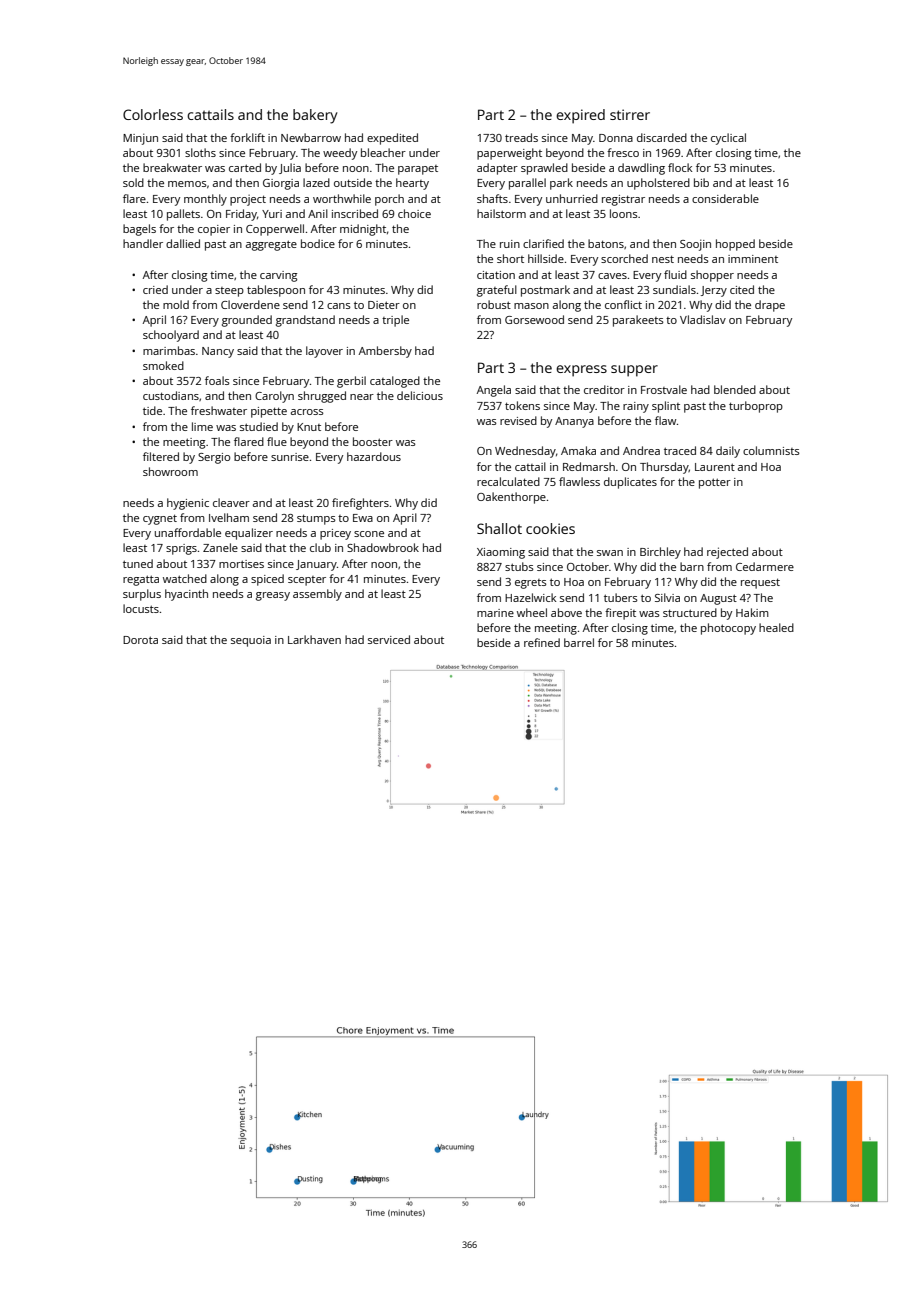 The height and width of the screenshot is (1308, 924). I want to click on potter, so click(715, 483).
